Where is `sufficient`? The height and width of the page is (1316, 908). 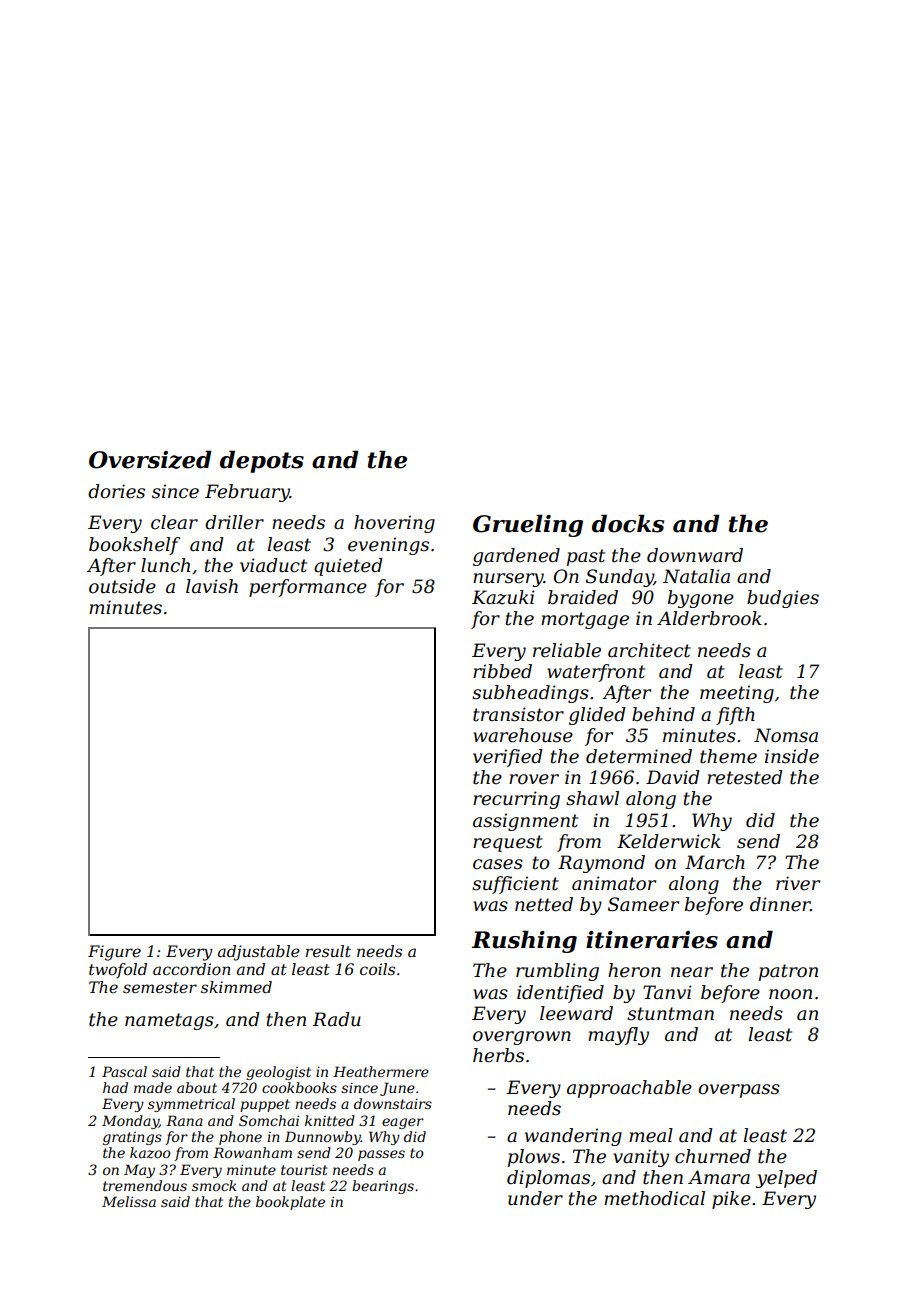 sufficient is located at coordinates (515, 885).
